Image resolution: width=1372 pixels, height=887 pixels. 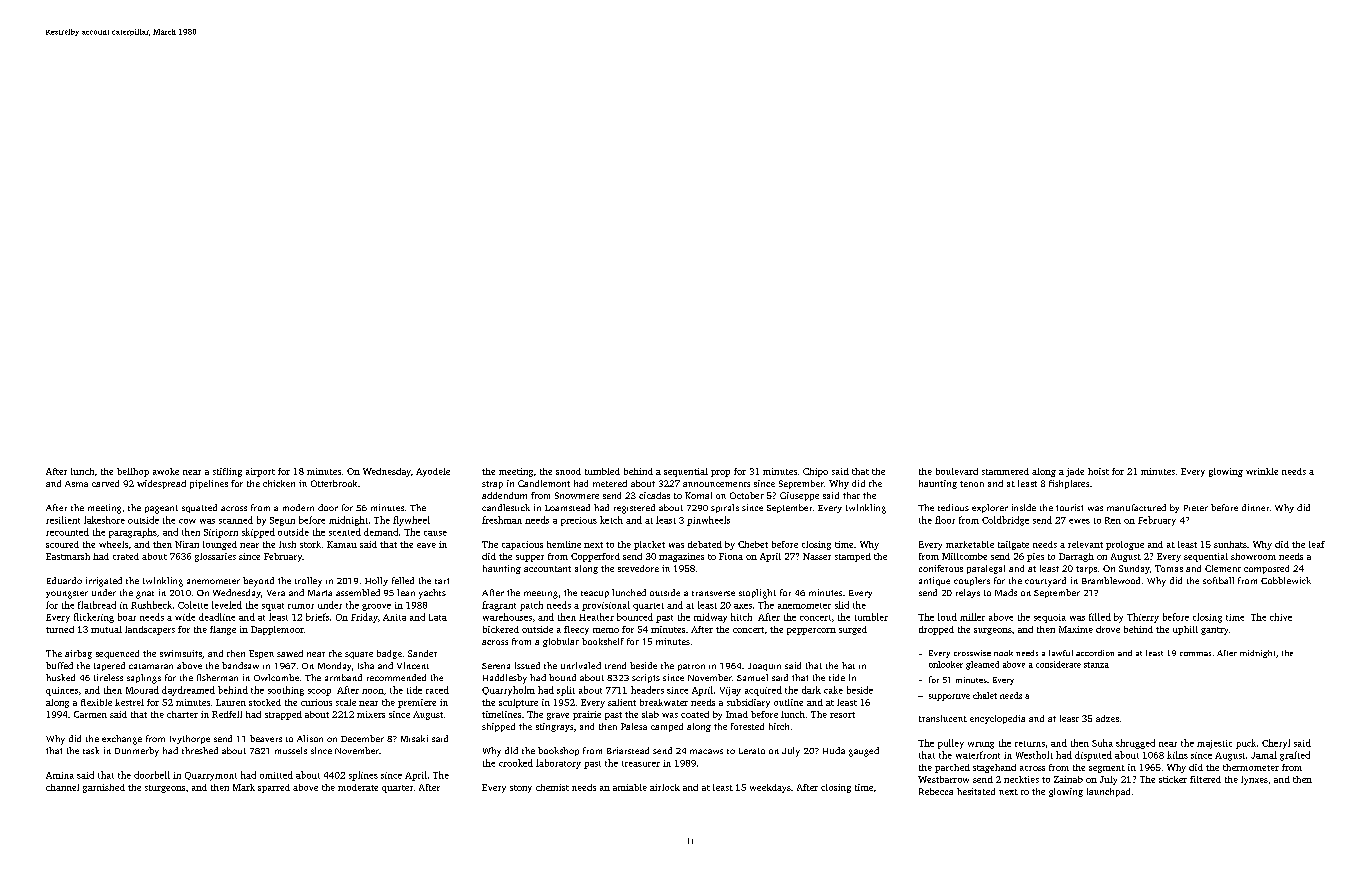 What do you see at coordinates (635, 617) in the image?
I see `bounced` at bounding box center [635, 617].
